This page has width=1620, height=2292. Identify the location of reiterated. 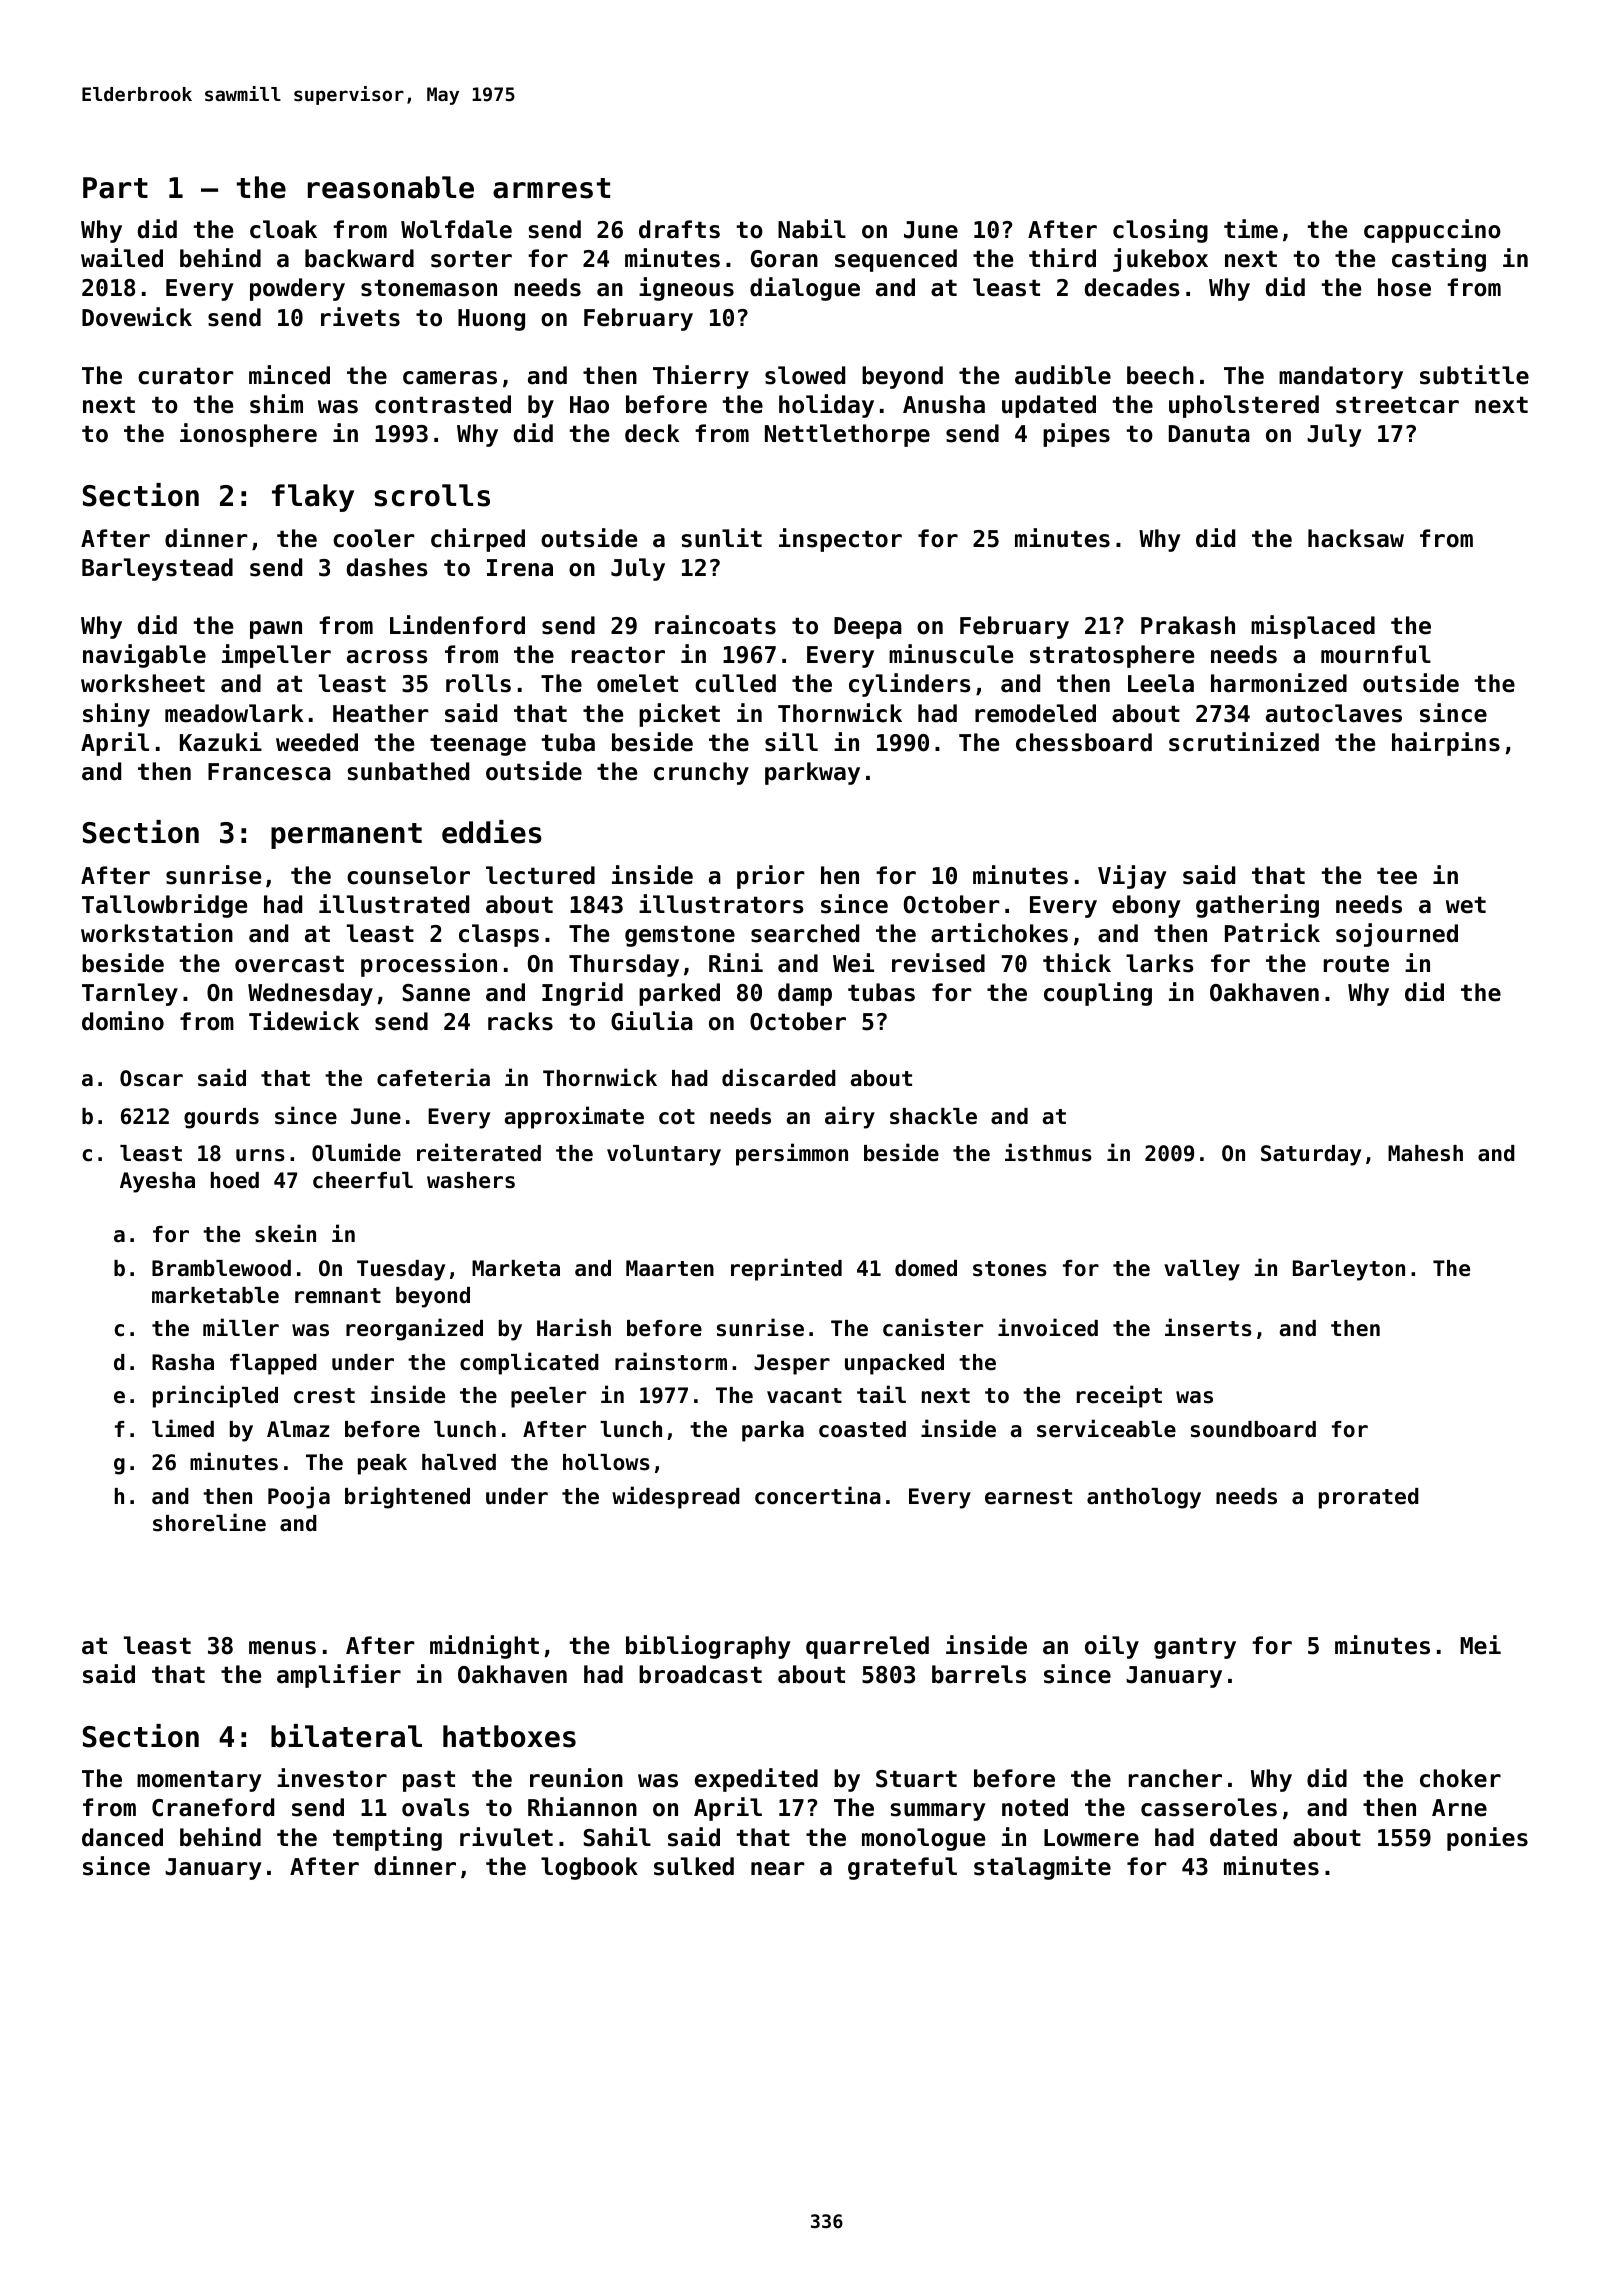
(479, 1152).
